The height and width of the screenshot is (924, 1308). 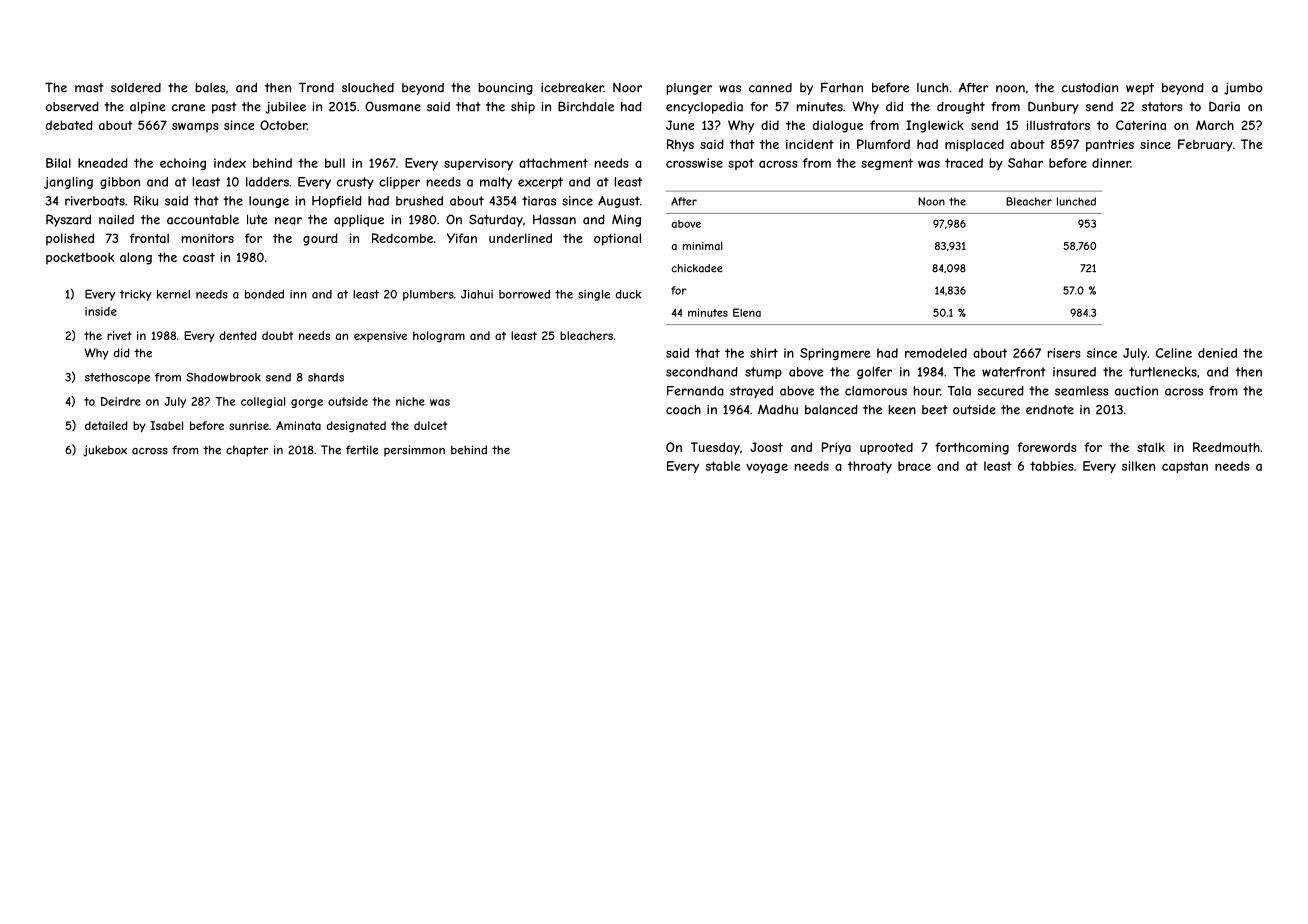 I want to click on persimmon, so click(x=414, y=451).
